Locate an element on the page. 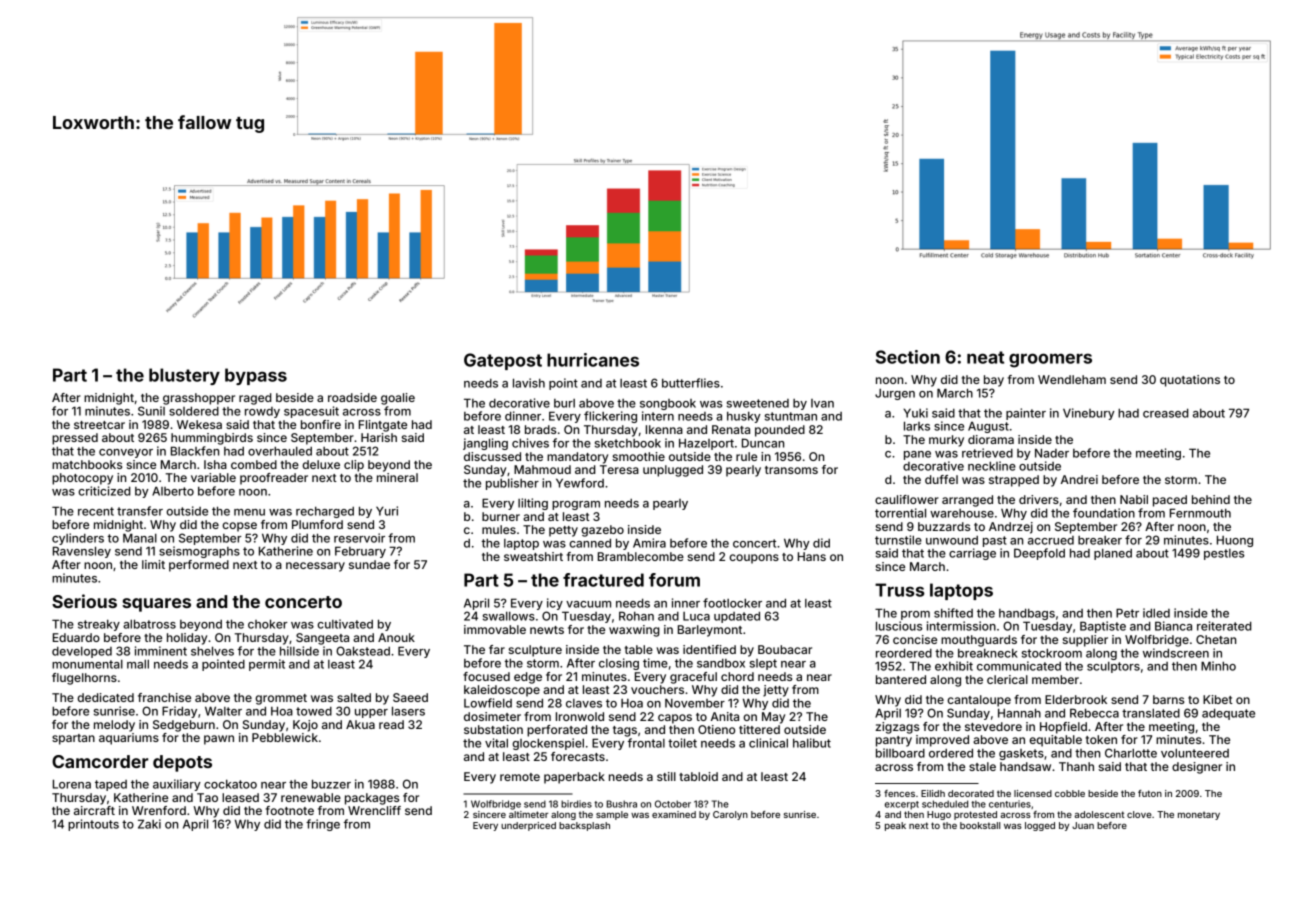  pawn is located at coordinates (219, 740).
